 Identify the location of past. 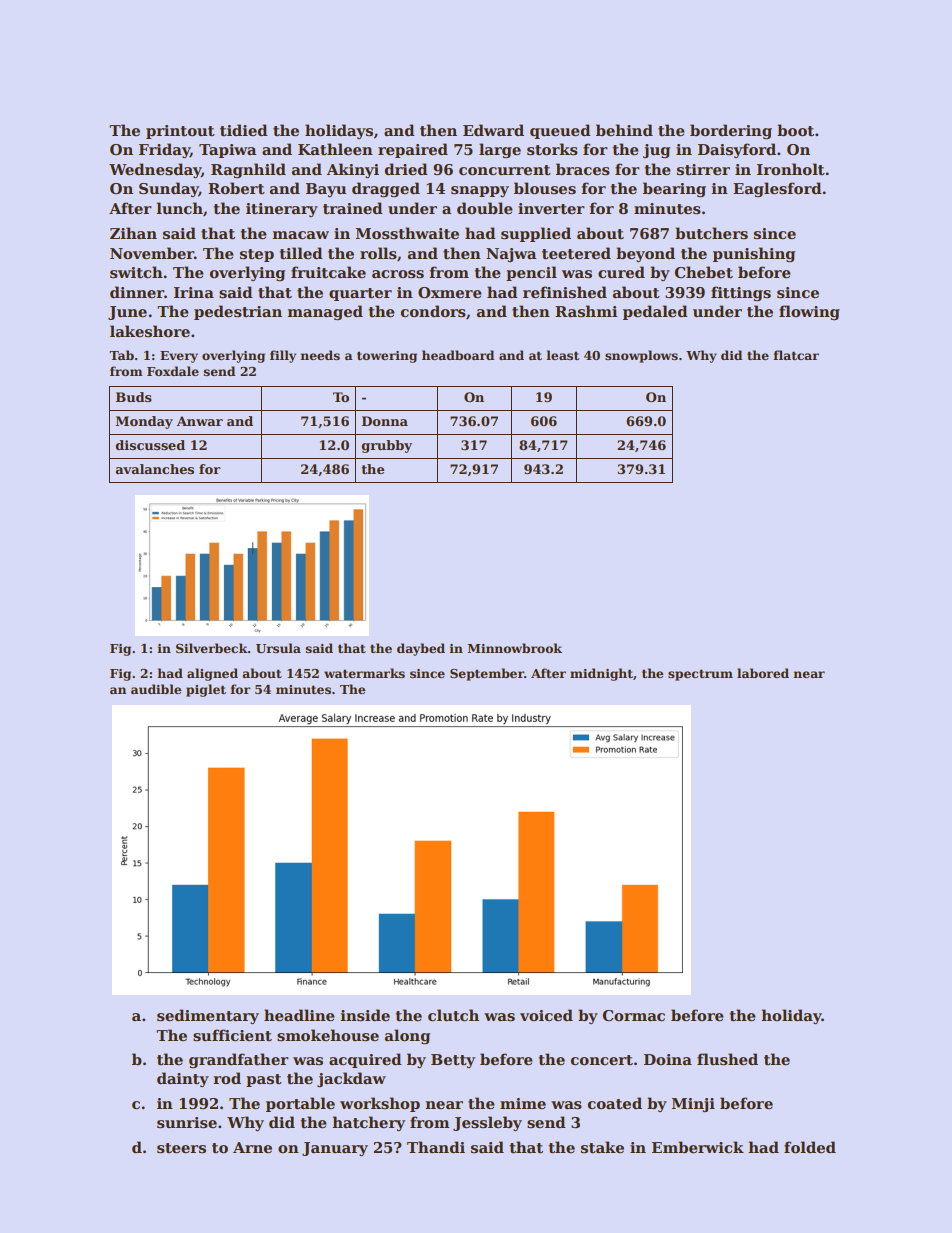
(264, 1080).
